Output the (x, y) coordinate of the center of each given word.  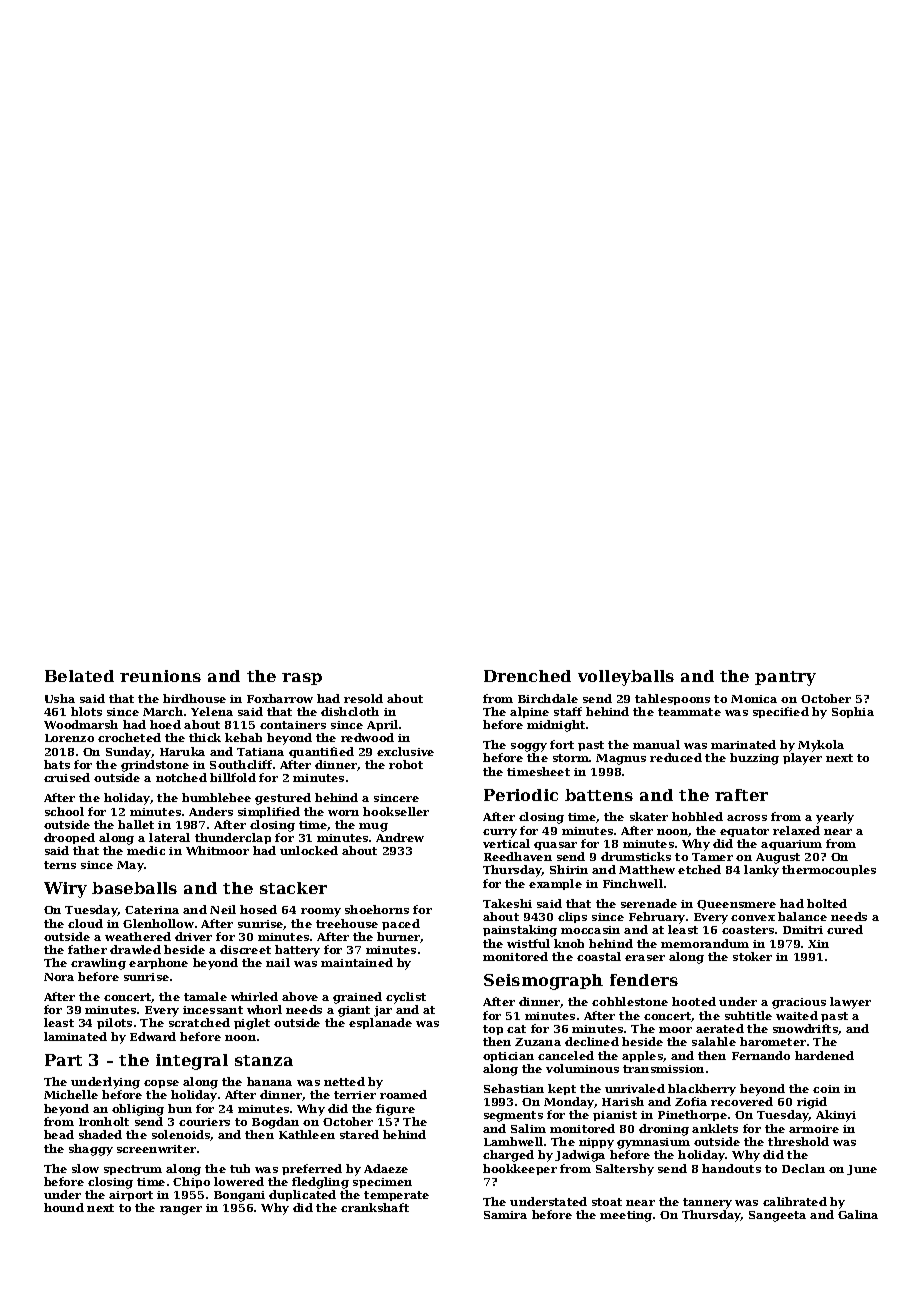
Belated (79, 676)
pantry (785, 678)
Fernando (761, 1055)
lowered (239, 1181)
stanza (264, 1060)
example (555, 884)
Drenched (527, 676)
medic (146, 850)
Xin (818, 944)
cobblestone (630, 1001)
